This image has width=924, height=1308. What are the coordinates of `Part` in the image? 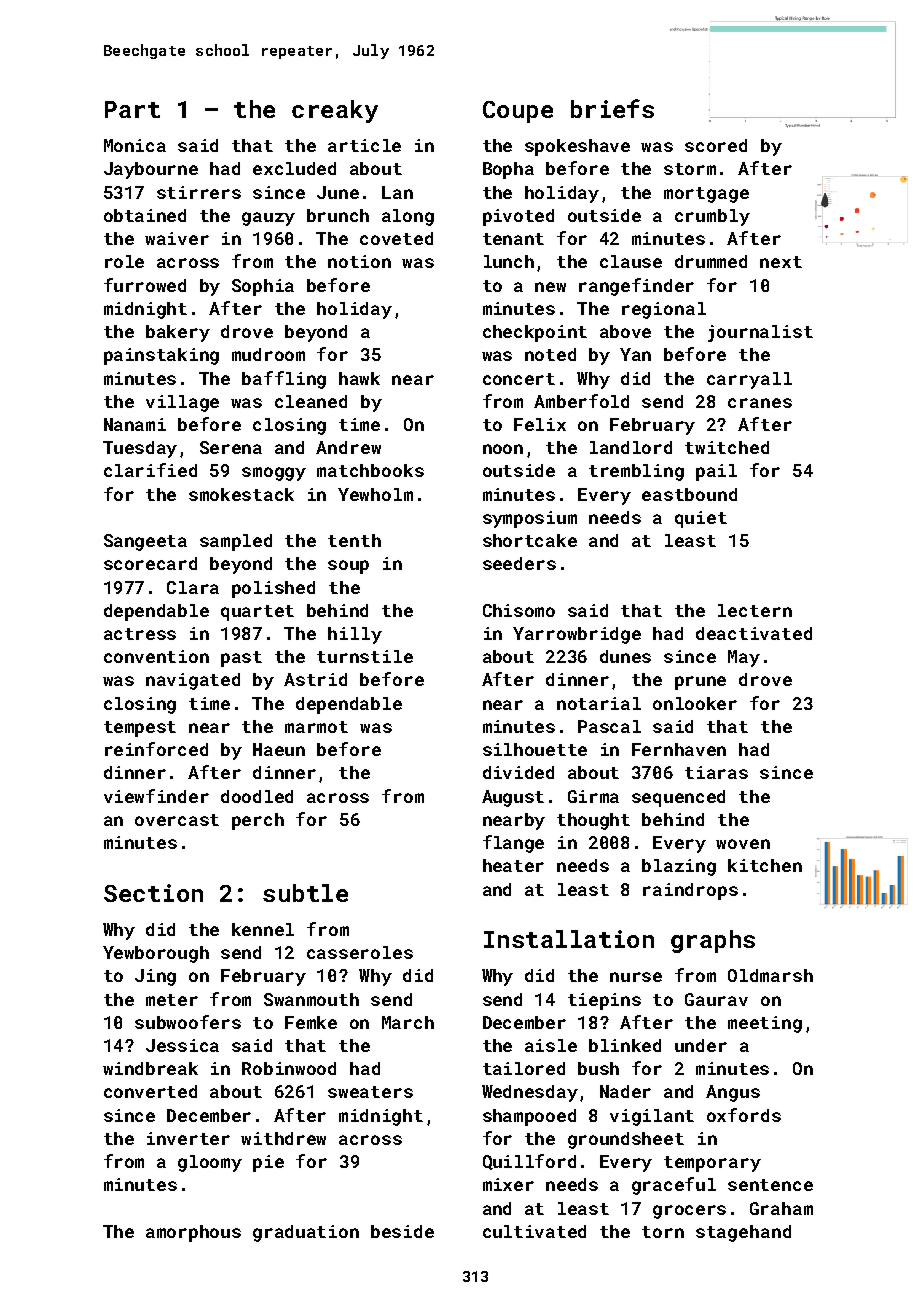 It's located at (132, 109).
